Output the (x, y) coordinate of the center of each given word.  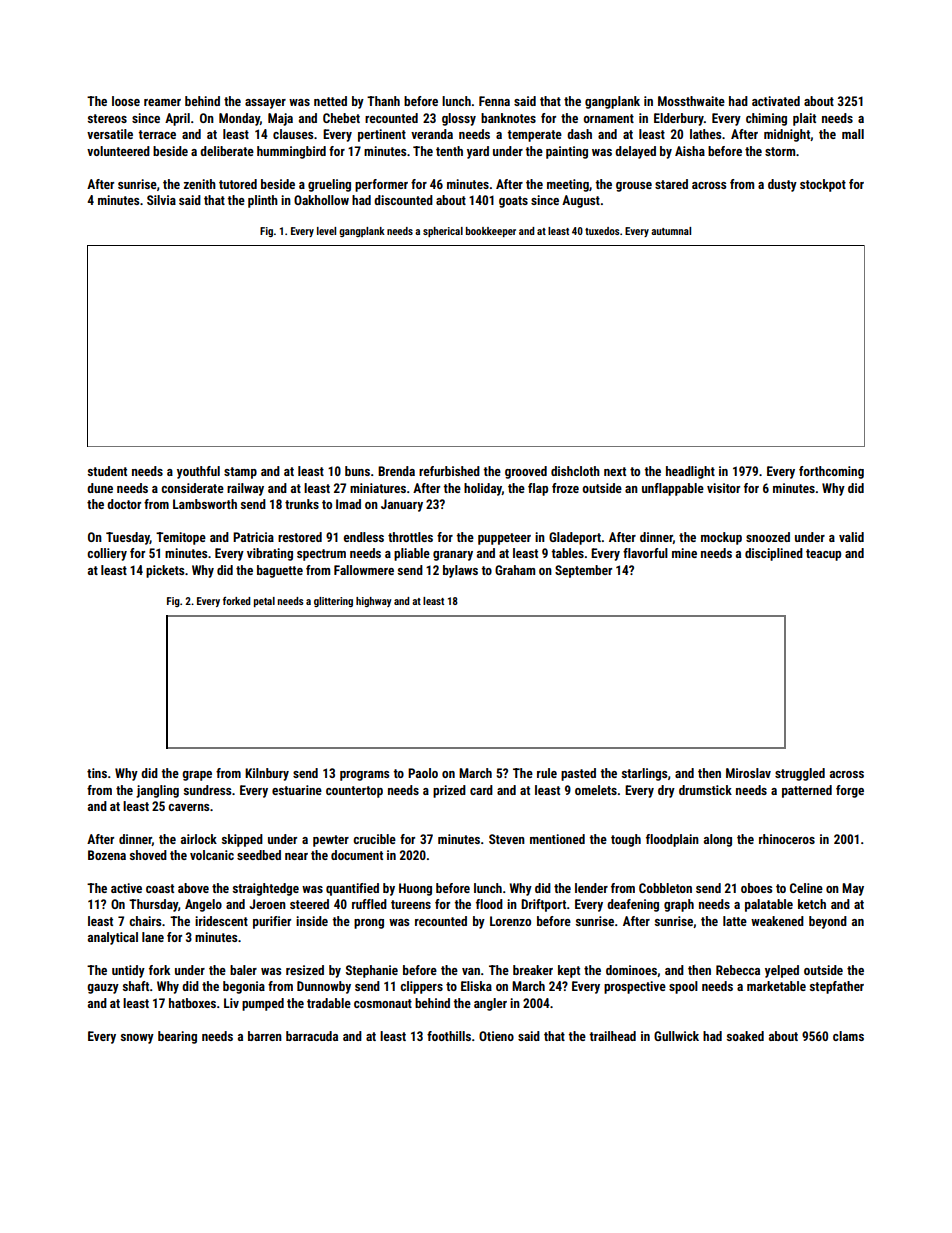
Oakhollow (321, 200)
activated (776, 101)
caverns (188, 807)
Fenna (494, 101)
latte (735, 921)
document (357, 855)
